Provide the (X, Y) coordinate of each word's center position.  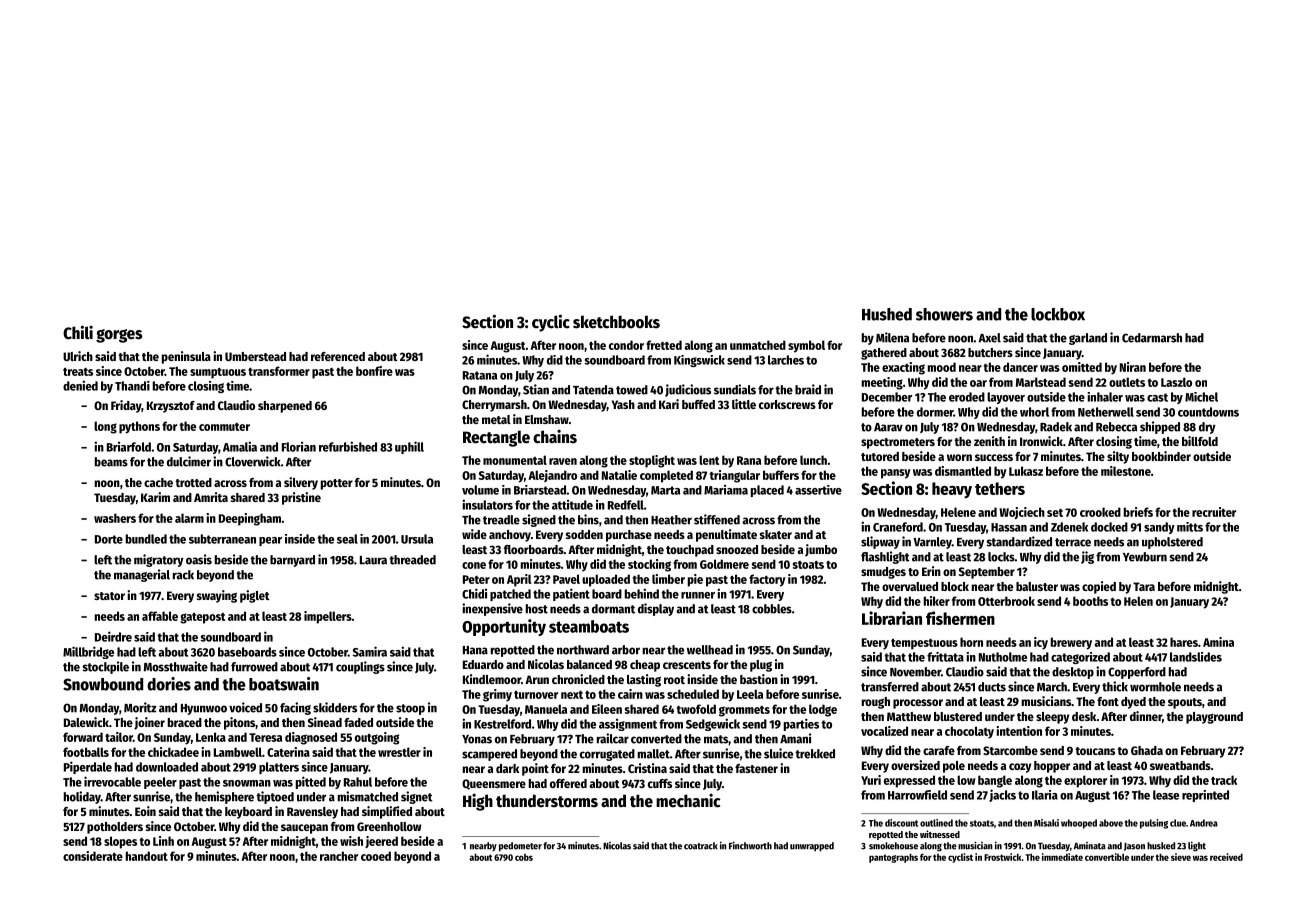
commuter (224, 427)
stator (109, 596)
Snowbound (103, 684)
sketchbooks (616, 322)
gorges (119, 336)
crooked (1100, 512)
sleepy (1052, 718)
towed (632, 390)
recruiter (1214, 512)
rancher (339, 856)
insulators (487, 504)
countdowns (1208, 412)
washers (115, 518)
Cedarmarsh (1152, 338)
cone (474, 565)
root (674, 680)
